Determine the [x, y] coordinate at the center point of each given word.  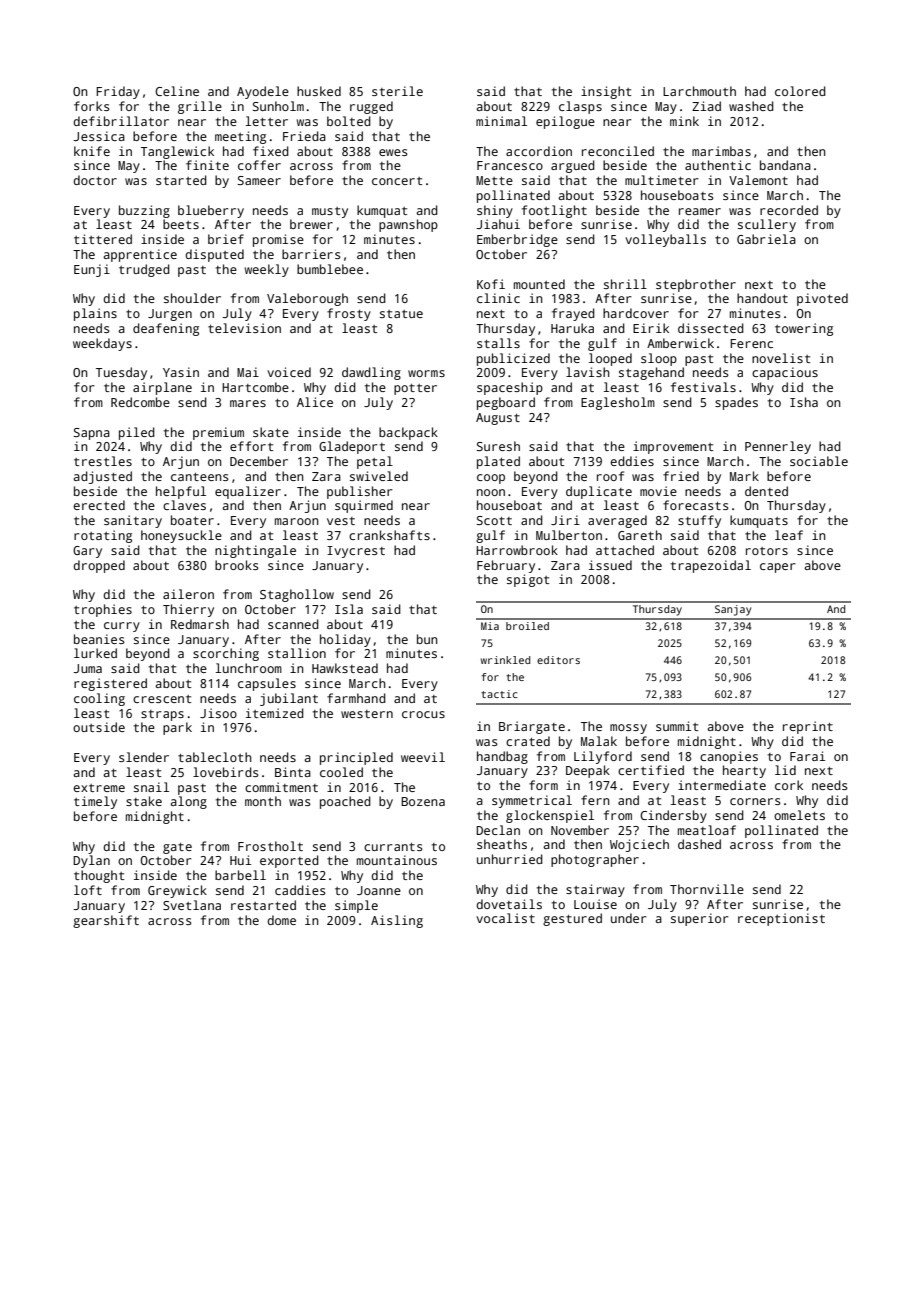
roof [610, 476]
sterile [397, 91]
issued [610, 565]
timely [95, 802]
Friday [118, 92]
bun [427, 639]
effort [251, 446]
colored [800, 91]
